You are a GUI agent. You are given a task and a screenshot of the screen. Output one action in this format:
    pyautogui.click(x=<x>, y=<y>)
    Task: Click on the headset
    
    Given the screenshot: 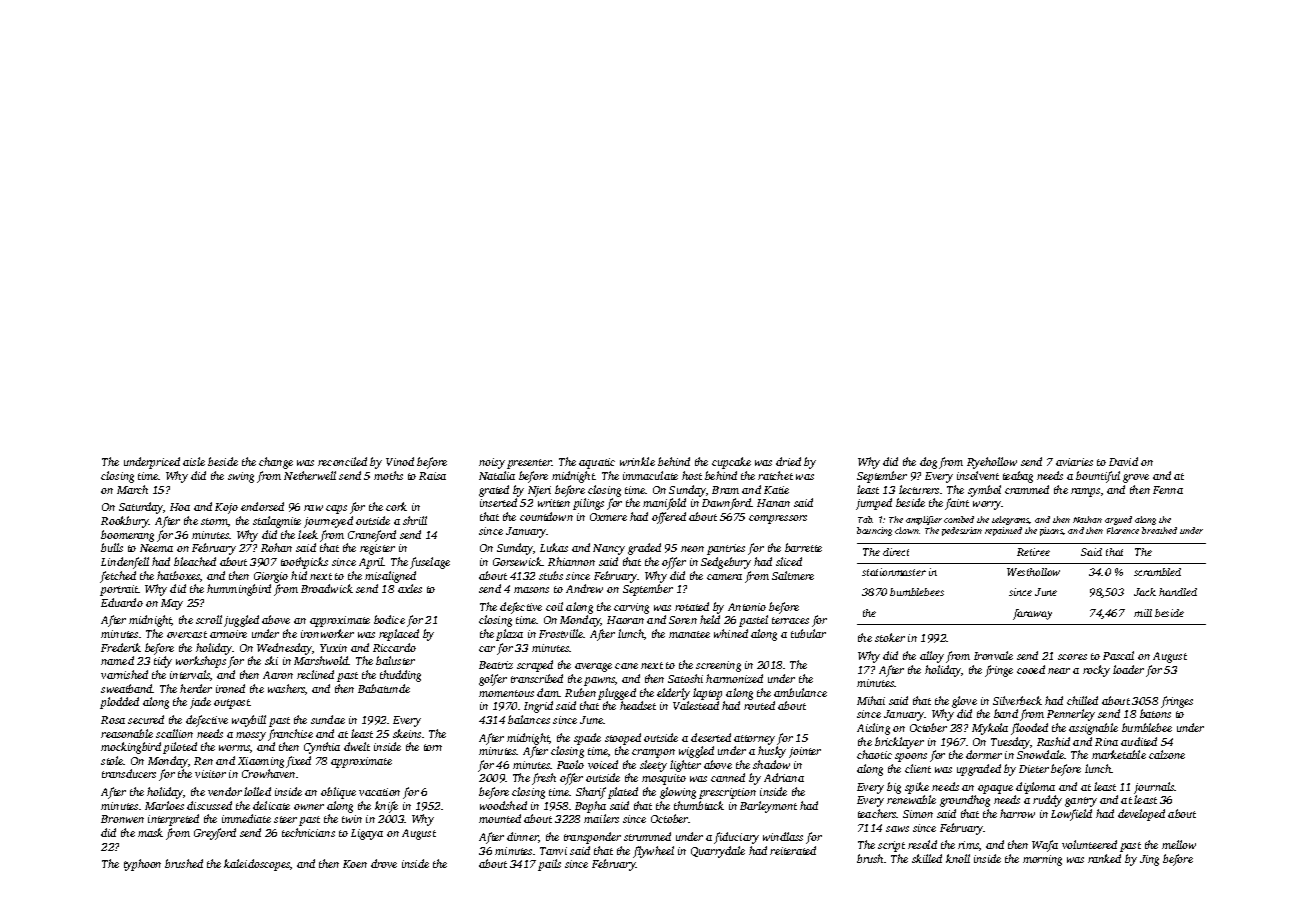 What is the action you would take?
    pyautogui.click(x=638, y=705)
